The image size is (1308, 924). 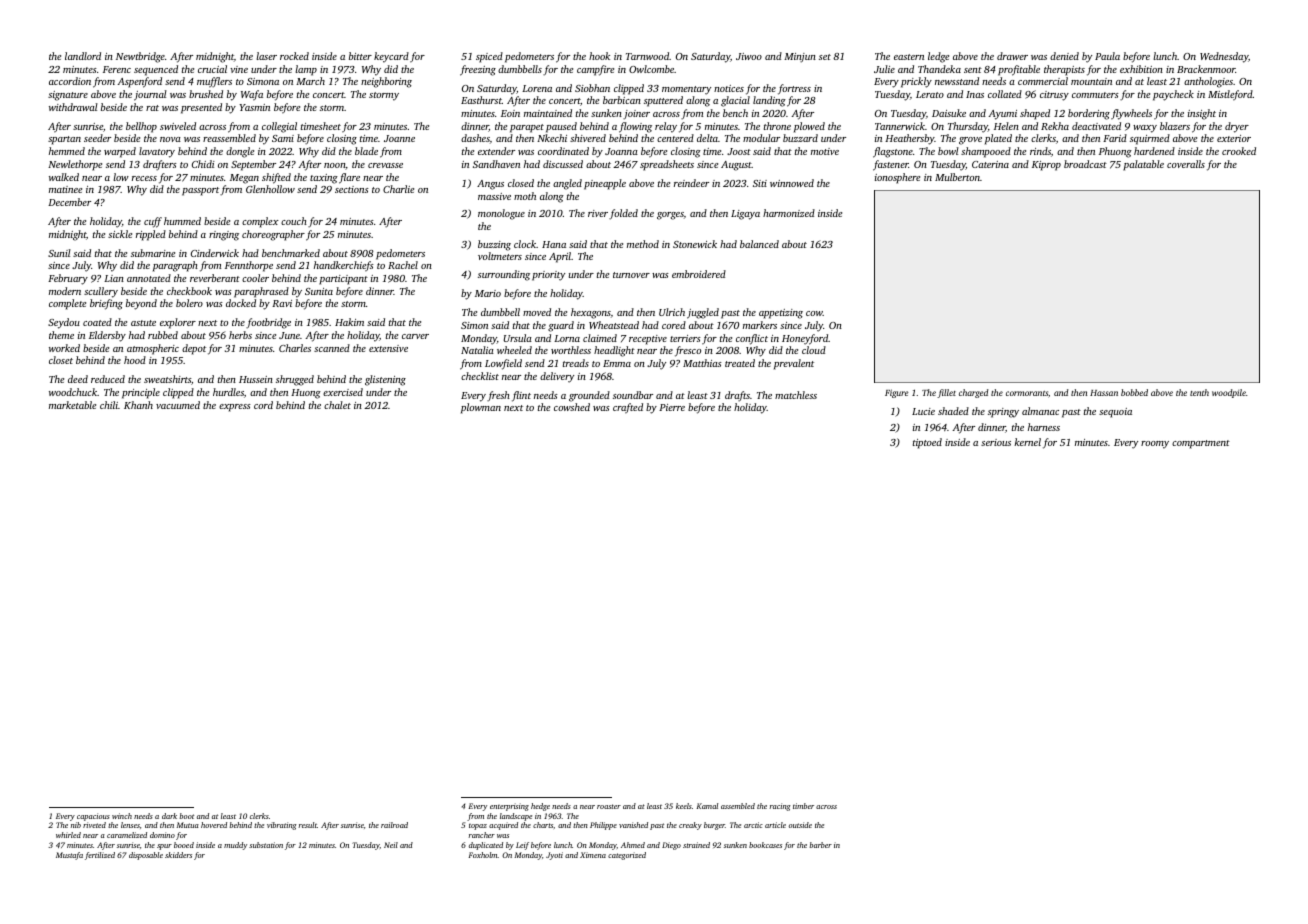 I want to click on woodpile, so click(x=1229, y=393).
